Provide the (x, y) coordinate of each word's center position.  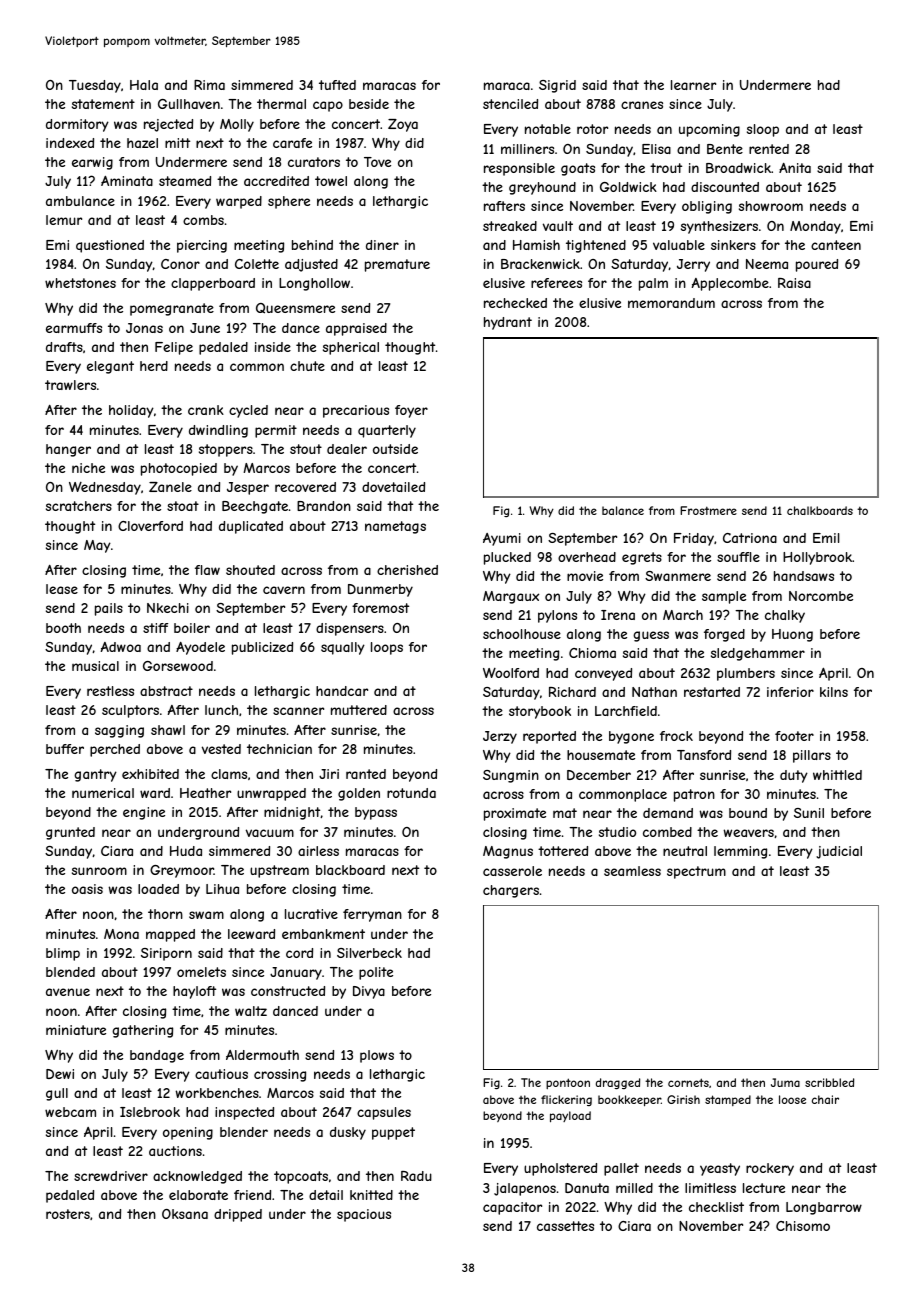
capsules (384, 1113)
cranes (642, 105)
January (296, 973)
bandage (157, 1056)
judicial (839, 852)
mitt (177, 143)
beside (369, 104)
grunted (70, 833)
